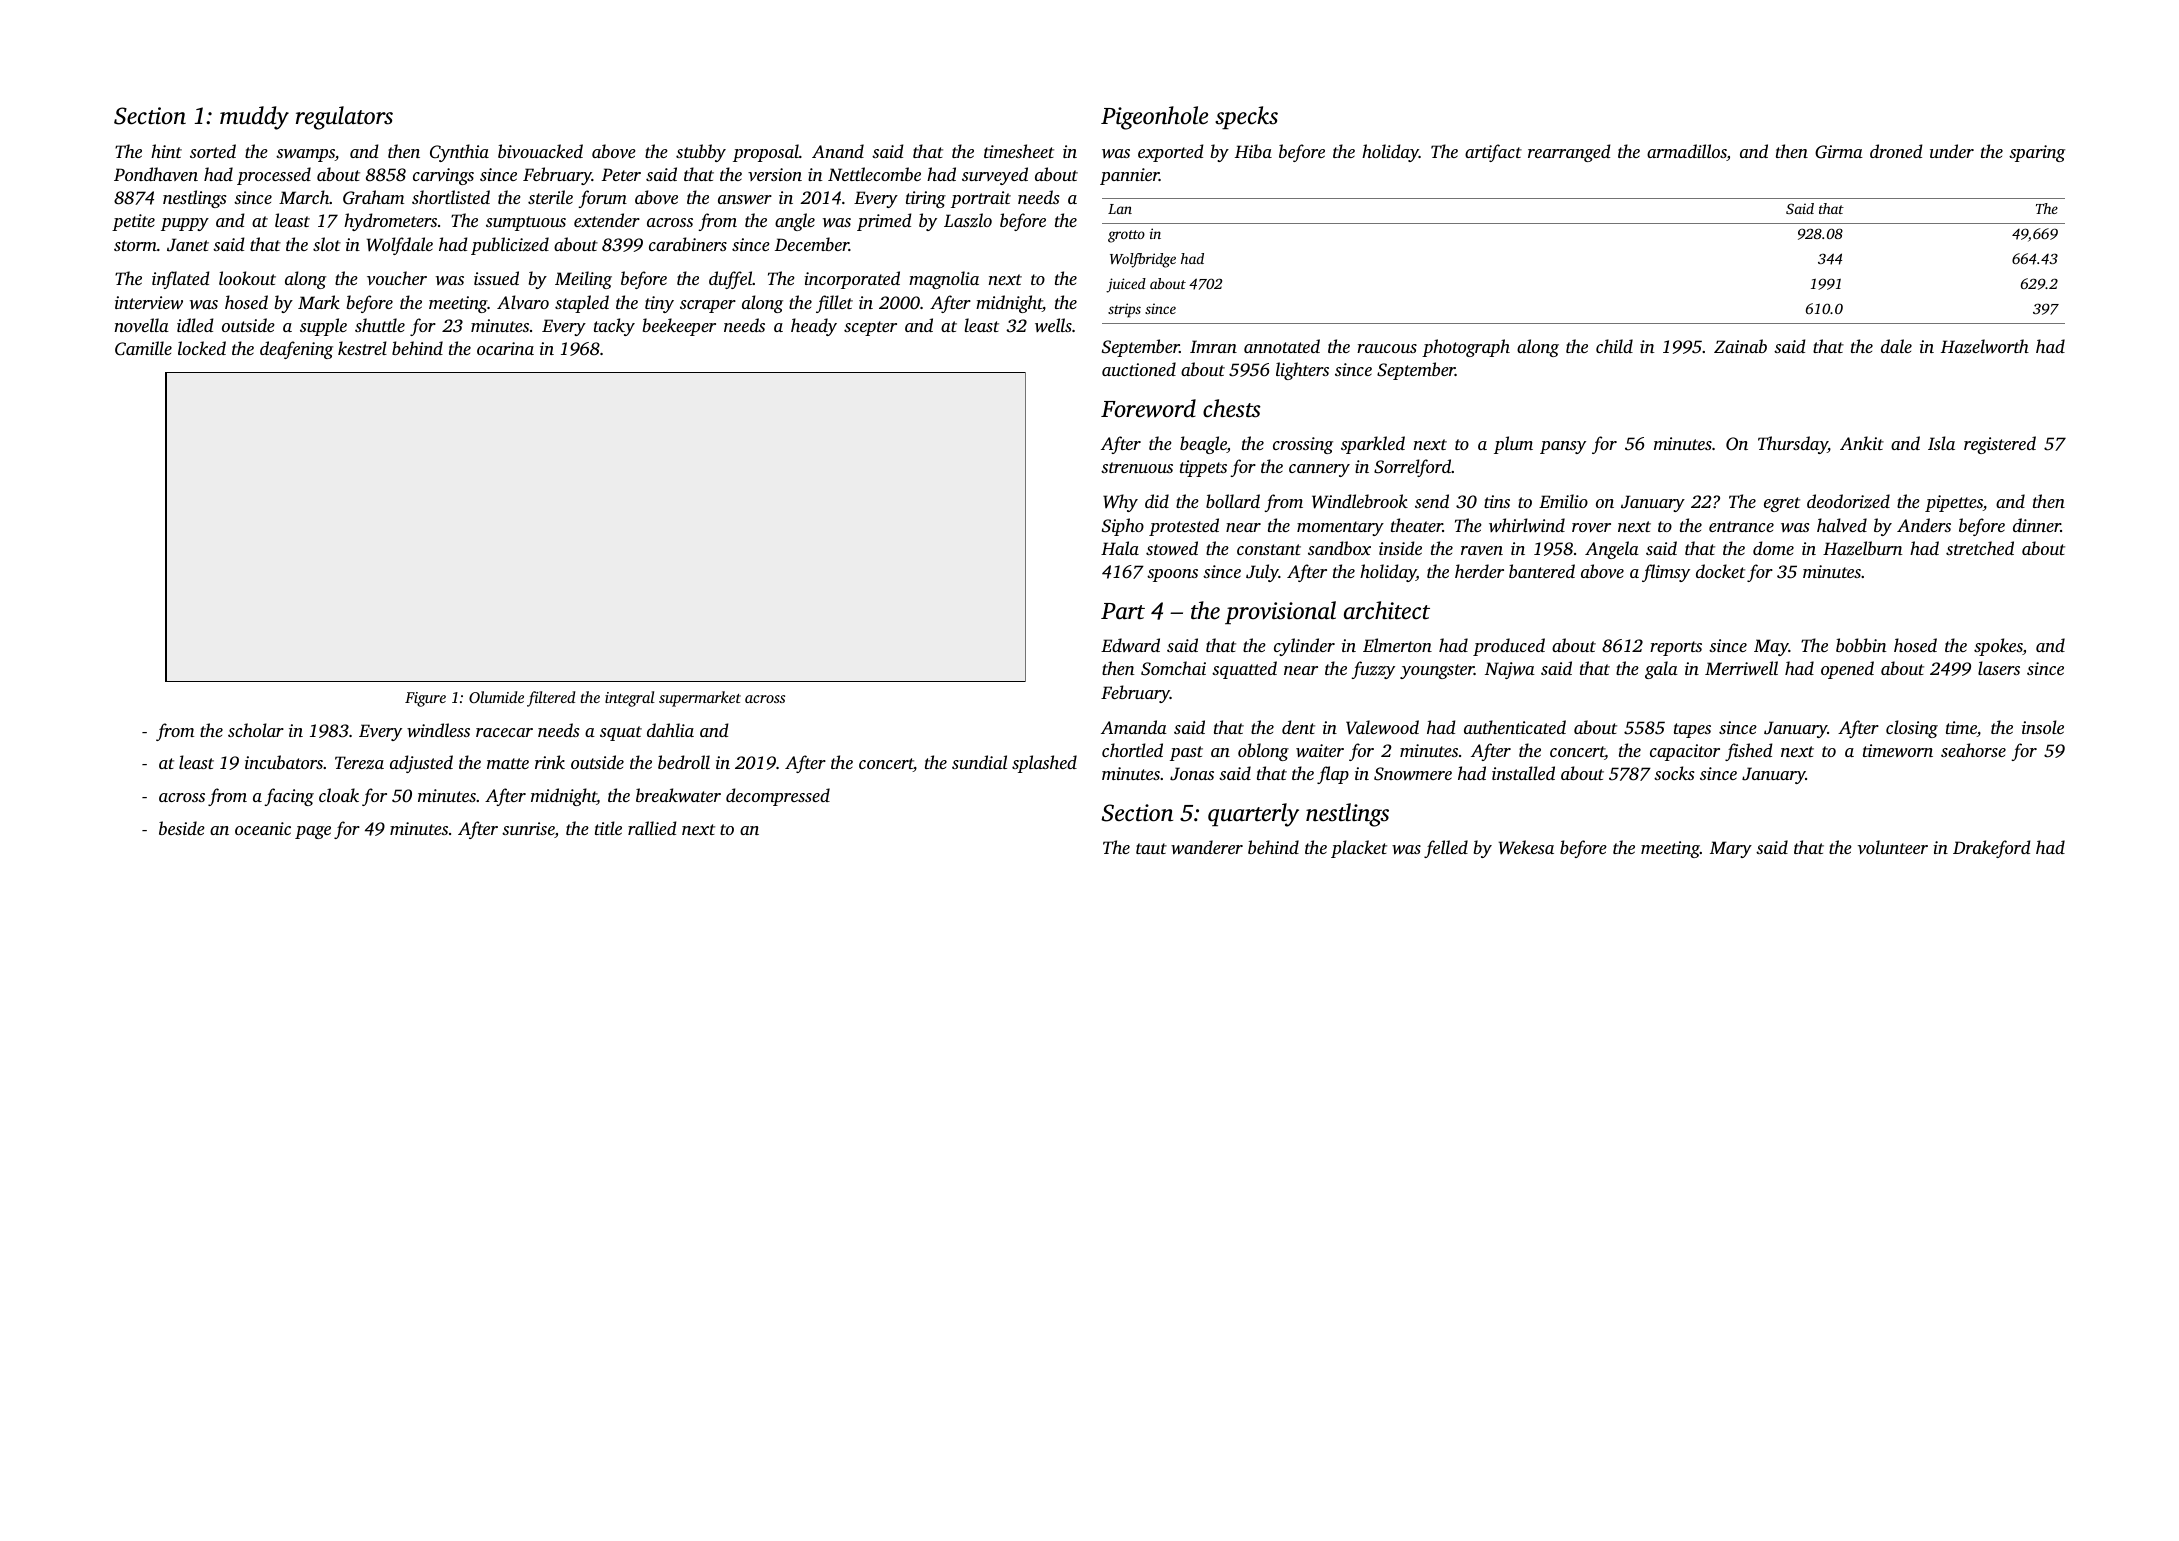 Image resolution: width=2179 pixels, height=1541 pixels. I want to click on Figure, so click(425, 699).
